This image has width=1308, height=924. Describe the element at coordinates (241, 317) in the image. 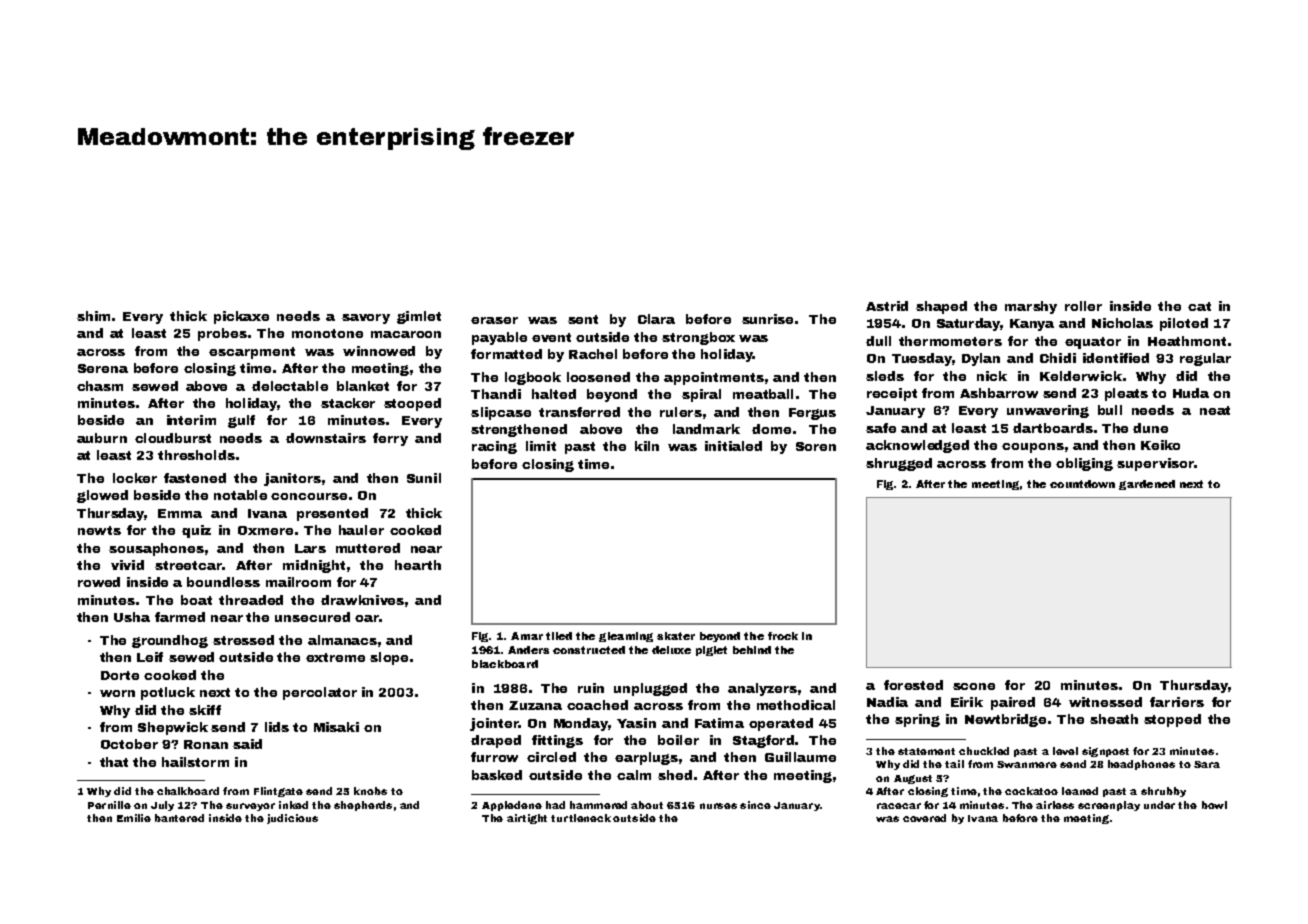

I see `pickaxe` at that location.
